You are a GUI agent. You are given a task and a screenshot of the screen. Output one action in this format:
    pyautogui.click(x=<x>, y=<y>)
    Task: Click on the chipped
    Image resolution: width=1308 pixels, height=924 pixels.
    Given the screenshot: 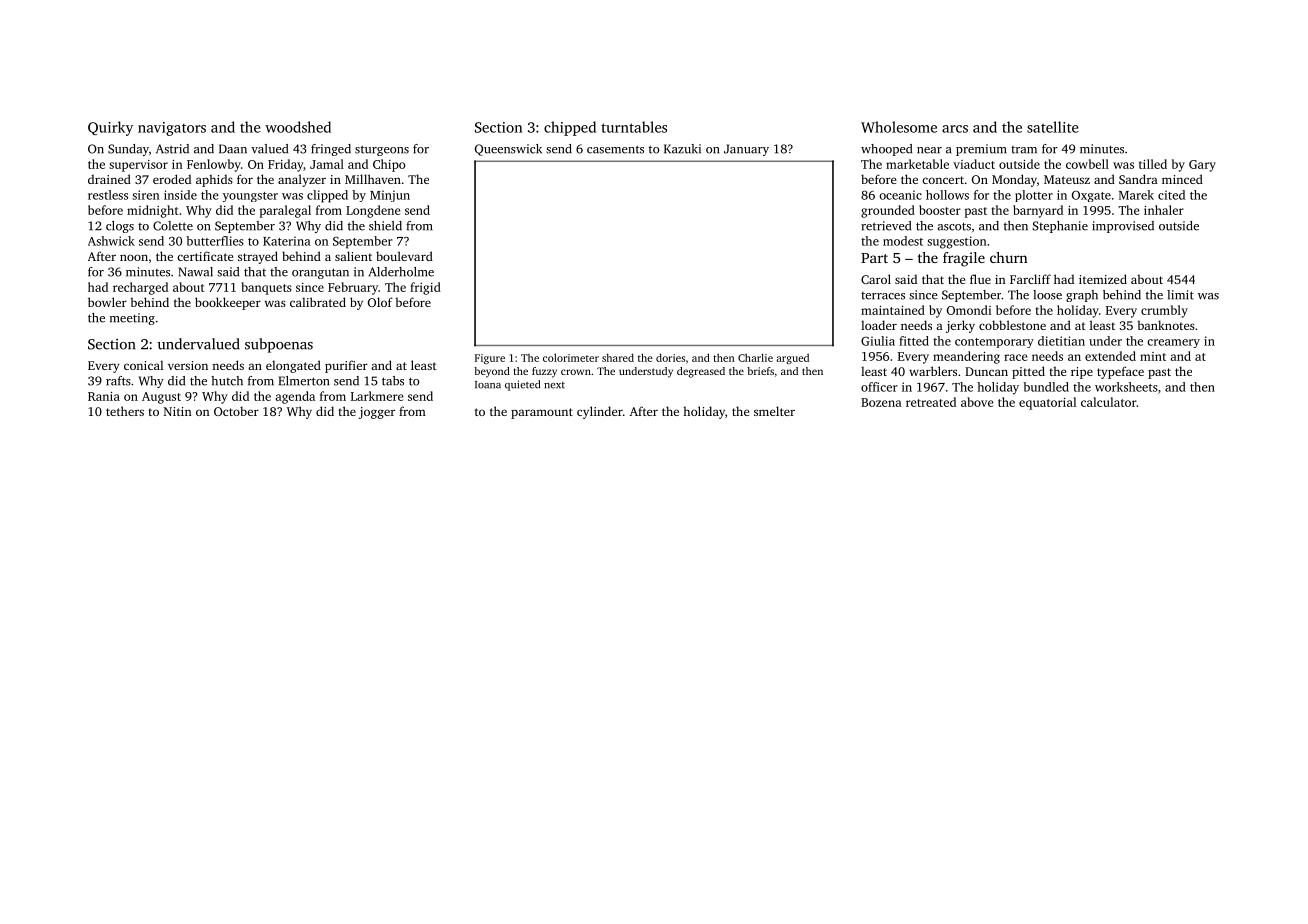 What is the action you would take?
    pyautogui.click(x=570, y=128)
